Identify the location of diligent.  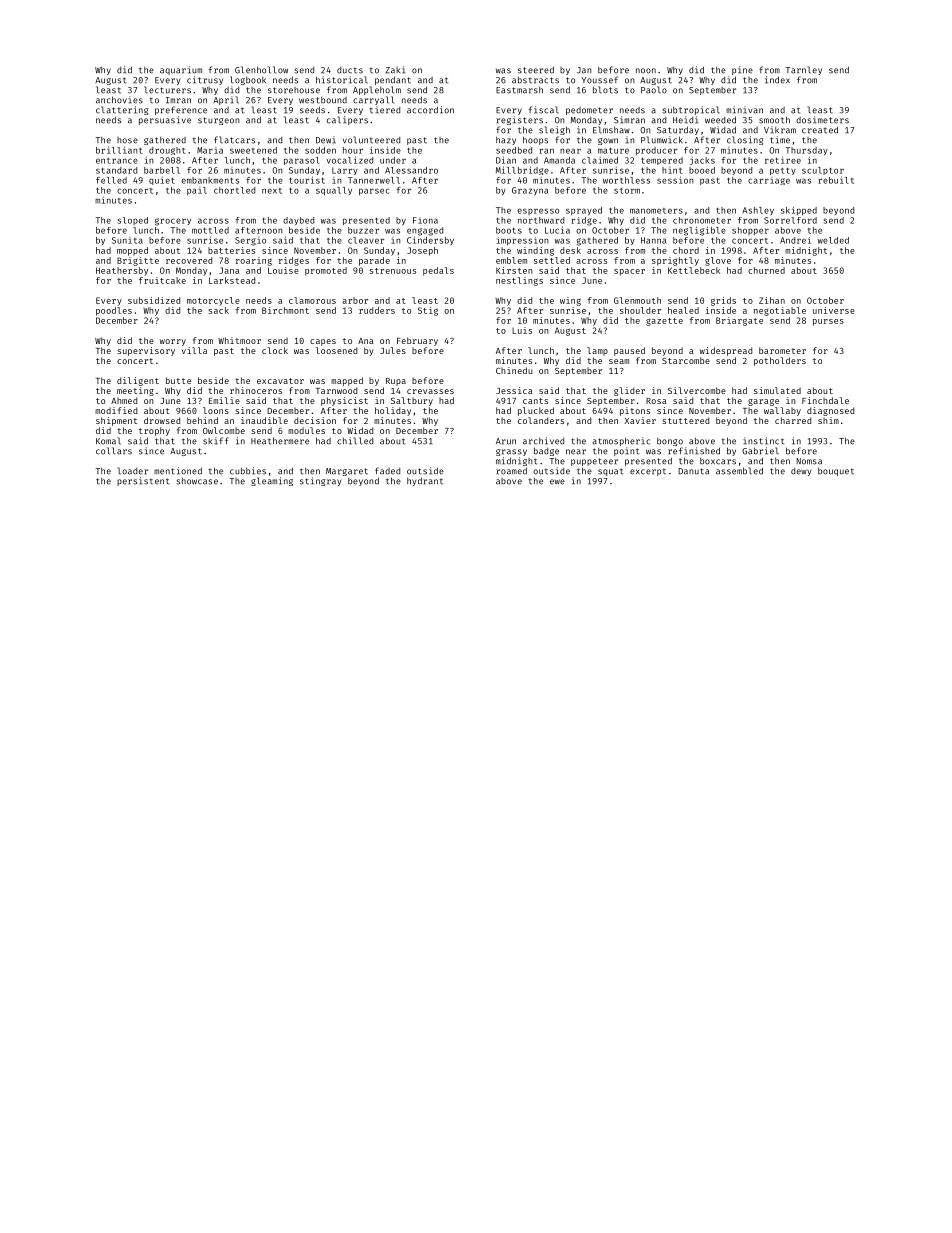
(138, 381).
